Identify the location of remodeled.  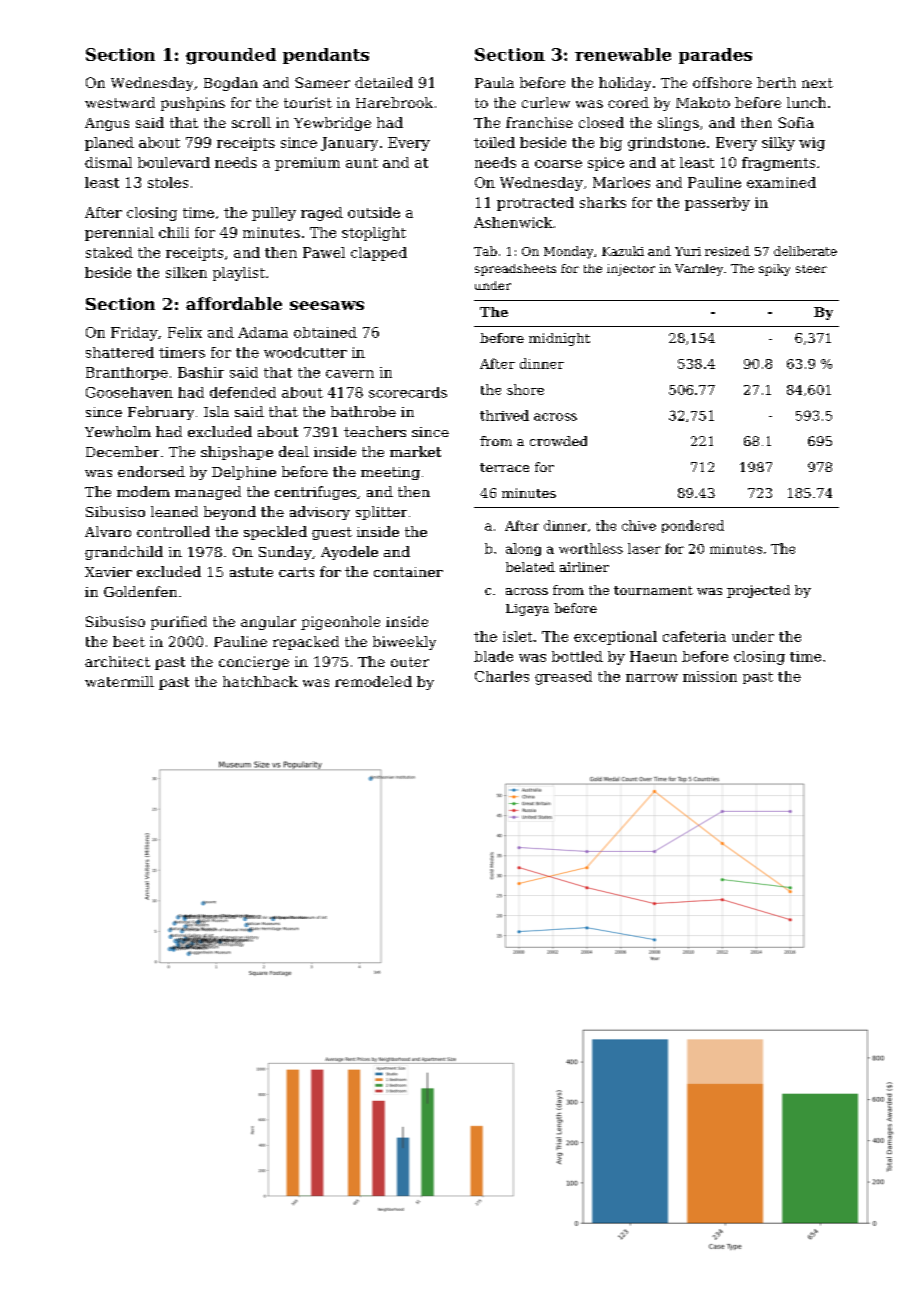
(373, 681).
